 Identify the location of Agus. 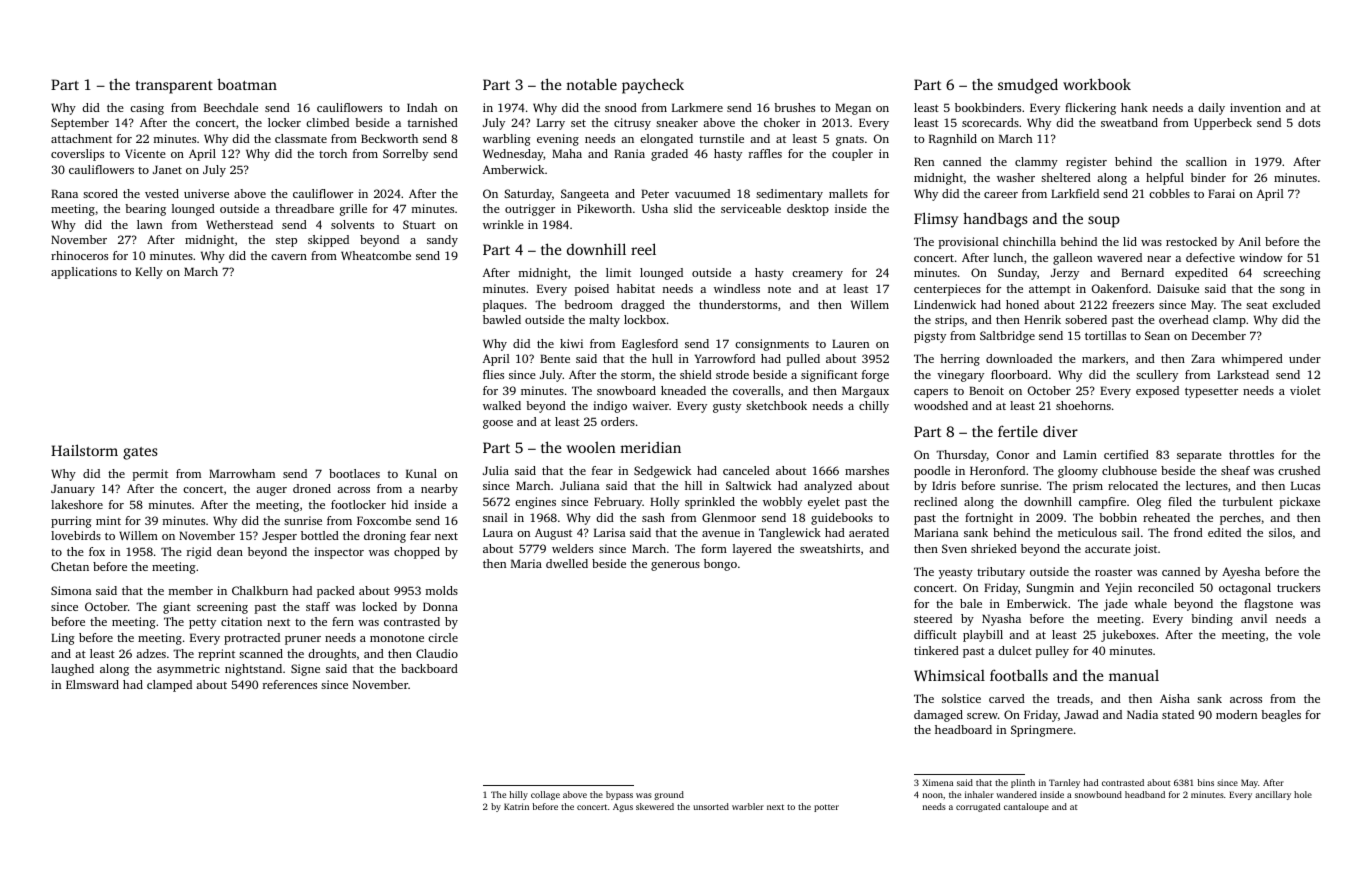
(623, 808).
